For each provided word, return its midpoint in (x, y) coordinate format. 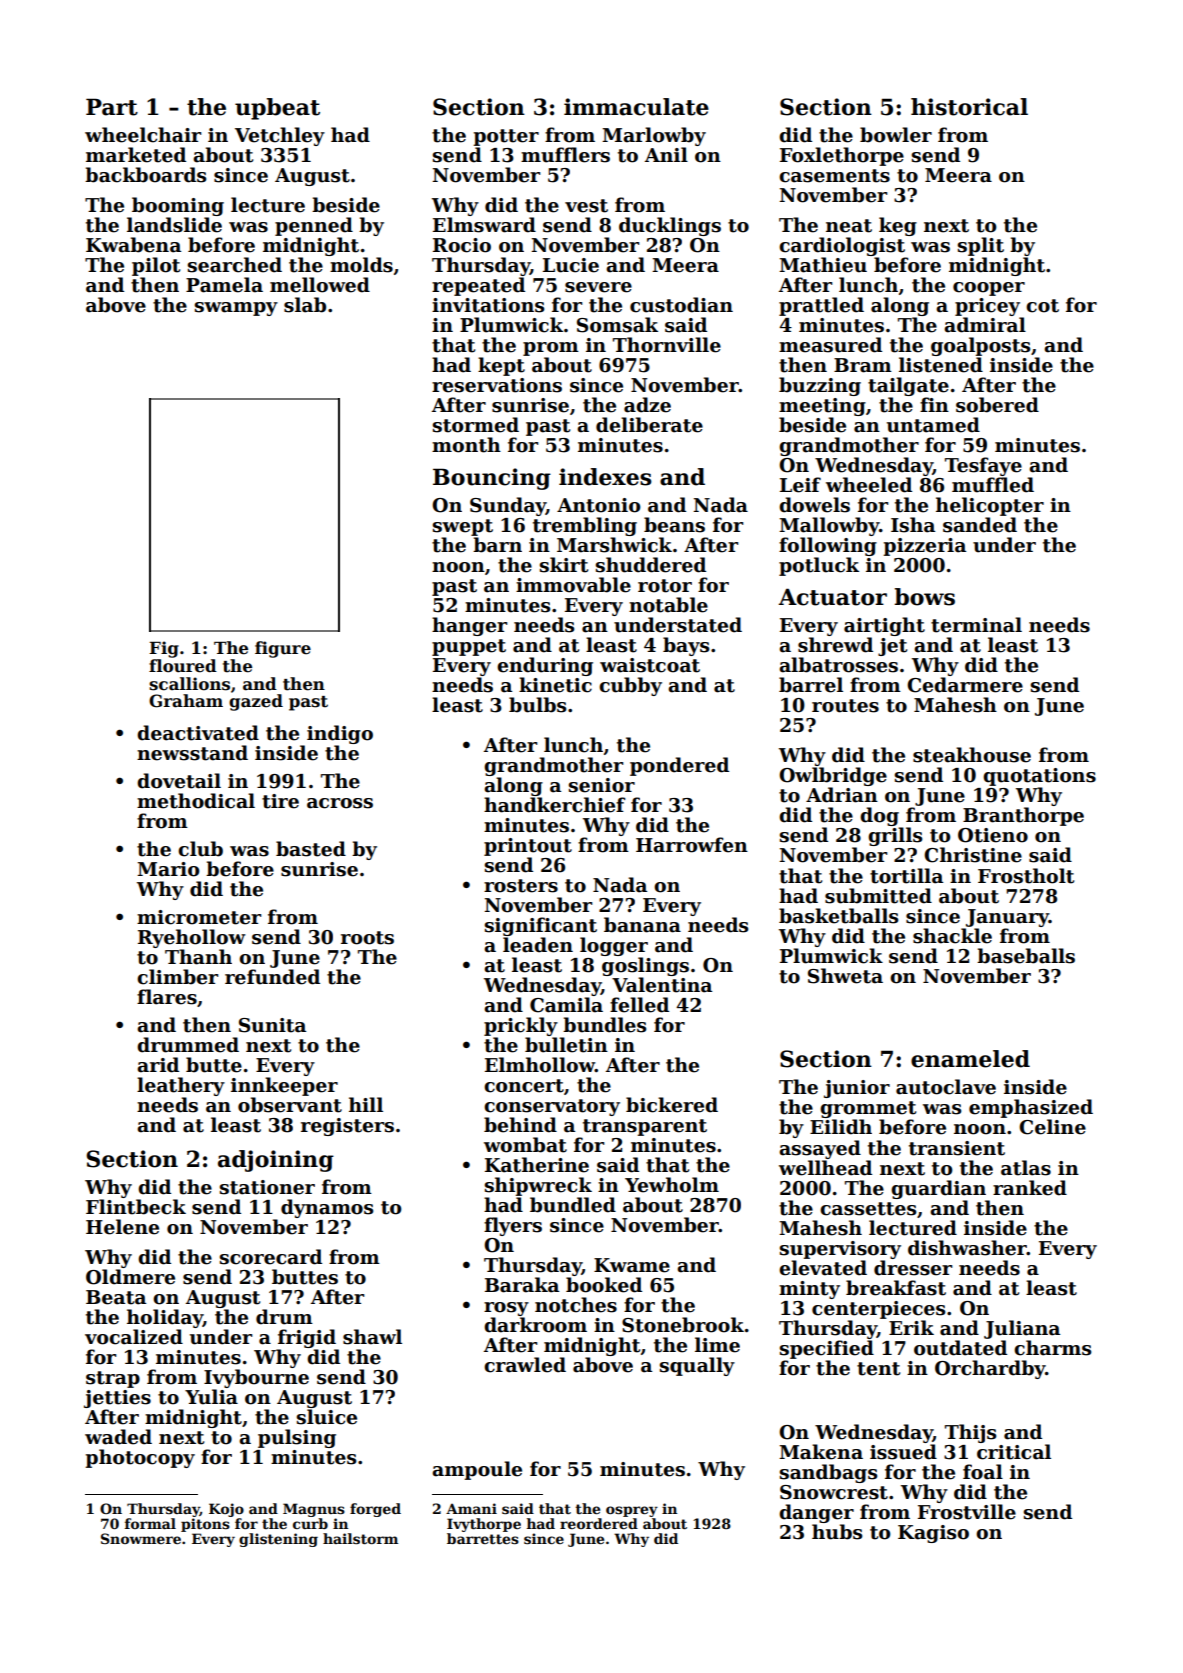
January (1007, 918)
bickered (672, 1105)
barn (497, 545)
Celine (1052, 1127)
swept (463, 527)
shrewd (835, 645)
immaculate (636, 107)
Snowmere (141, 1538)
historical (969, 107)
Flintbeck (136, 1207)
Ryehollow (192, 938)
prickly (521, 1026)
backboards (145, 175)
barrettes (483, 1538)
